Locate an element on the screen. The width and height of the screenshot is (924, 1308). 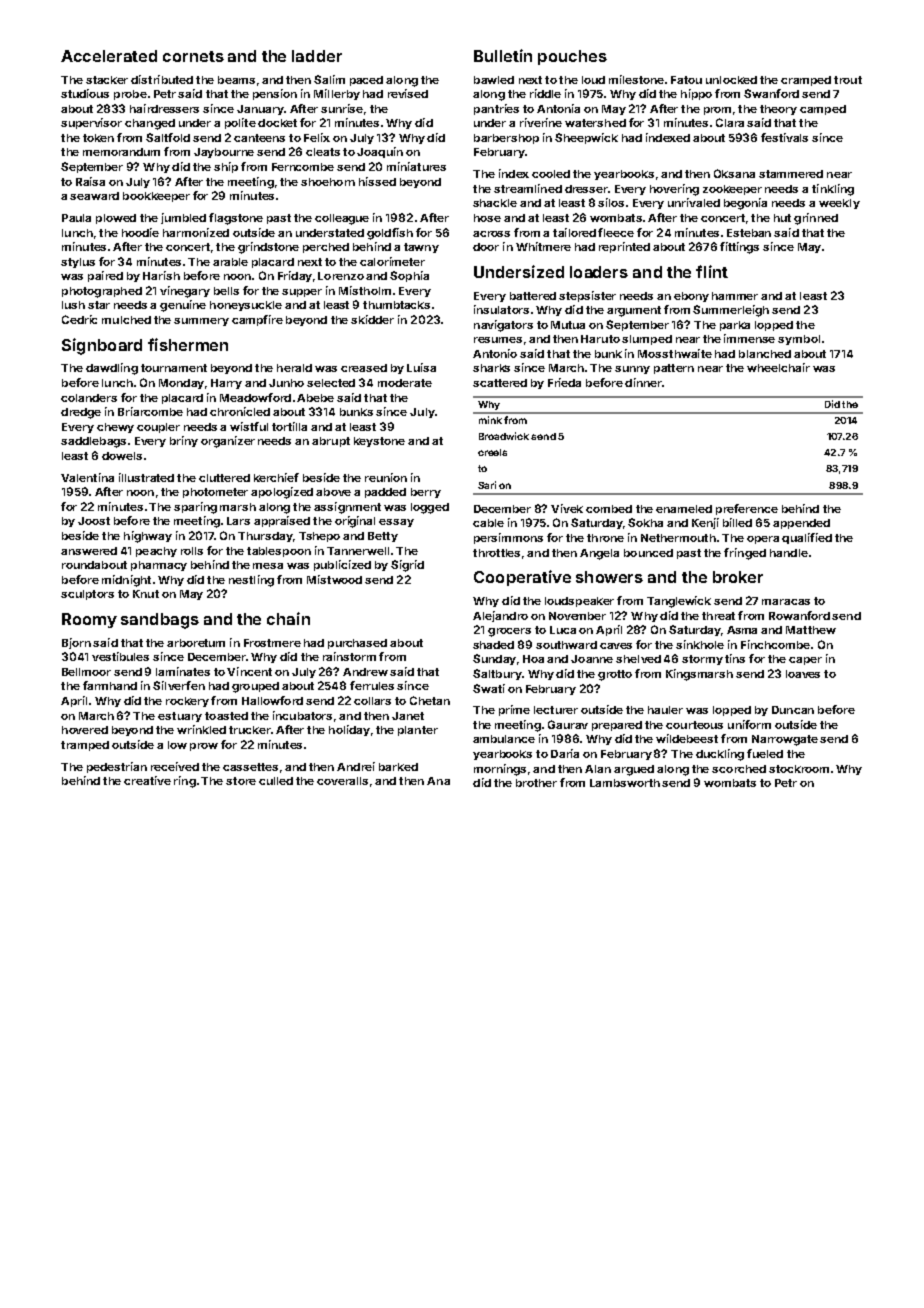
ladder is located at coordinates (317, 56).
